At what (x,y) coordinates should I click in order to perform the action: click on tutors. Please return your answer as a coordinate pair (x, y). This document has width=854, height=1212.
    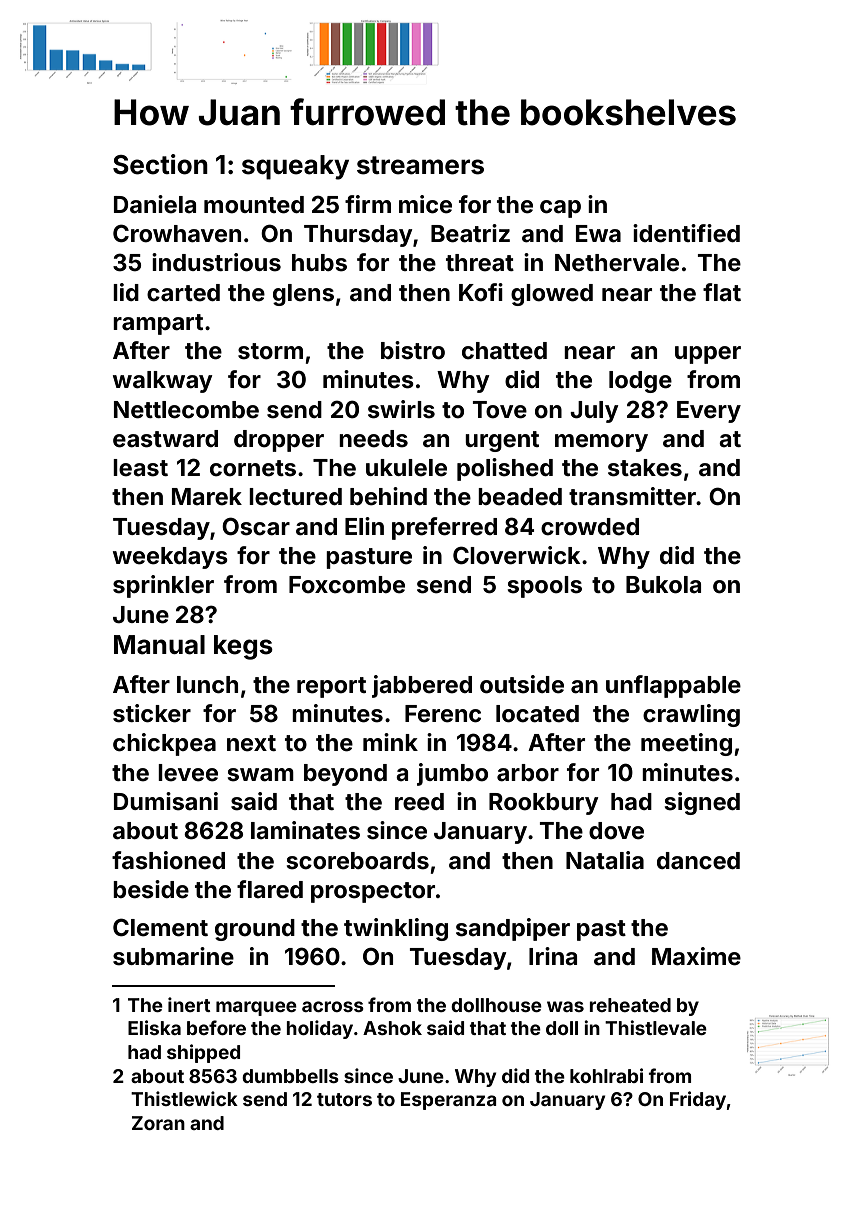
    Looking at the image, I should click on (344, 1099).
